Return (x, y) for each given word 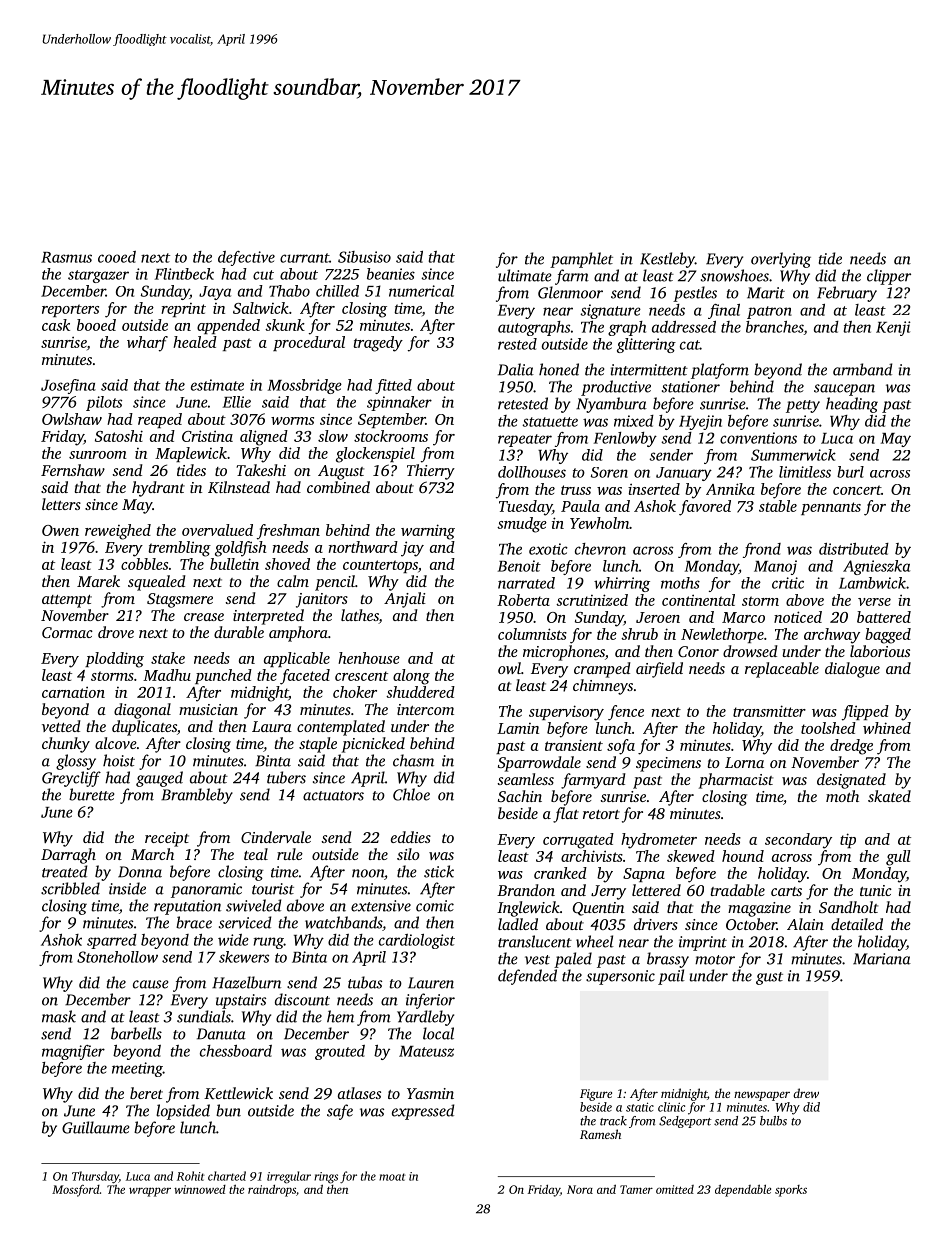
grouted (340, 1052)
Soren (609, 472)
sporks (791, 1191)
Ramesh (600, 1134)
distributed (854, 549)
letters (61, 504)
